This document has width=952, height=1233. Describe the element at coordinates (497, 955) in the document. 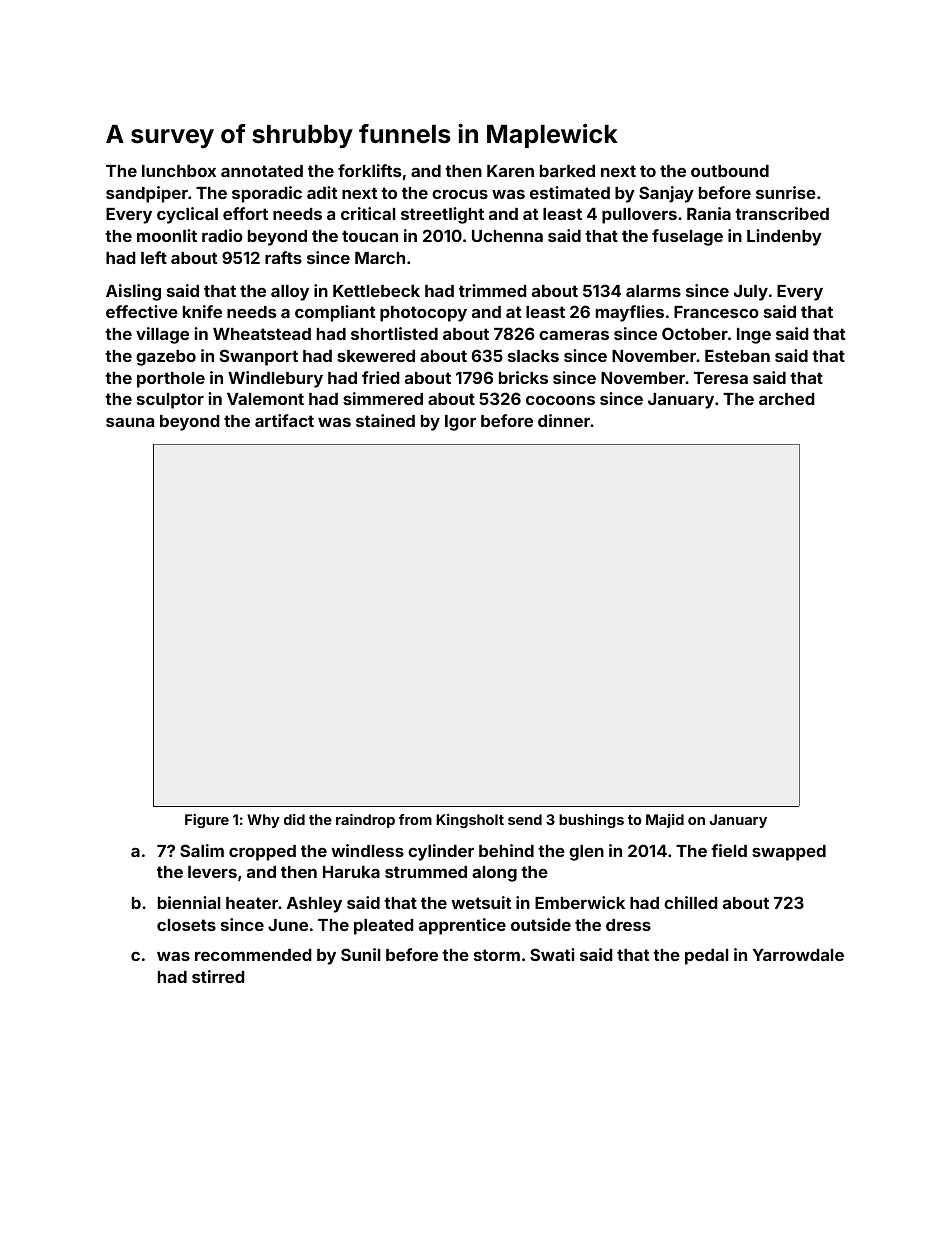

I see `storm` at that location.
